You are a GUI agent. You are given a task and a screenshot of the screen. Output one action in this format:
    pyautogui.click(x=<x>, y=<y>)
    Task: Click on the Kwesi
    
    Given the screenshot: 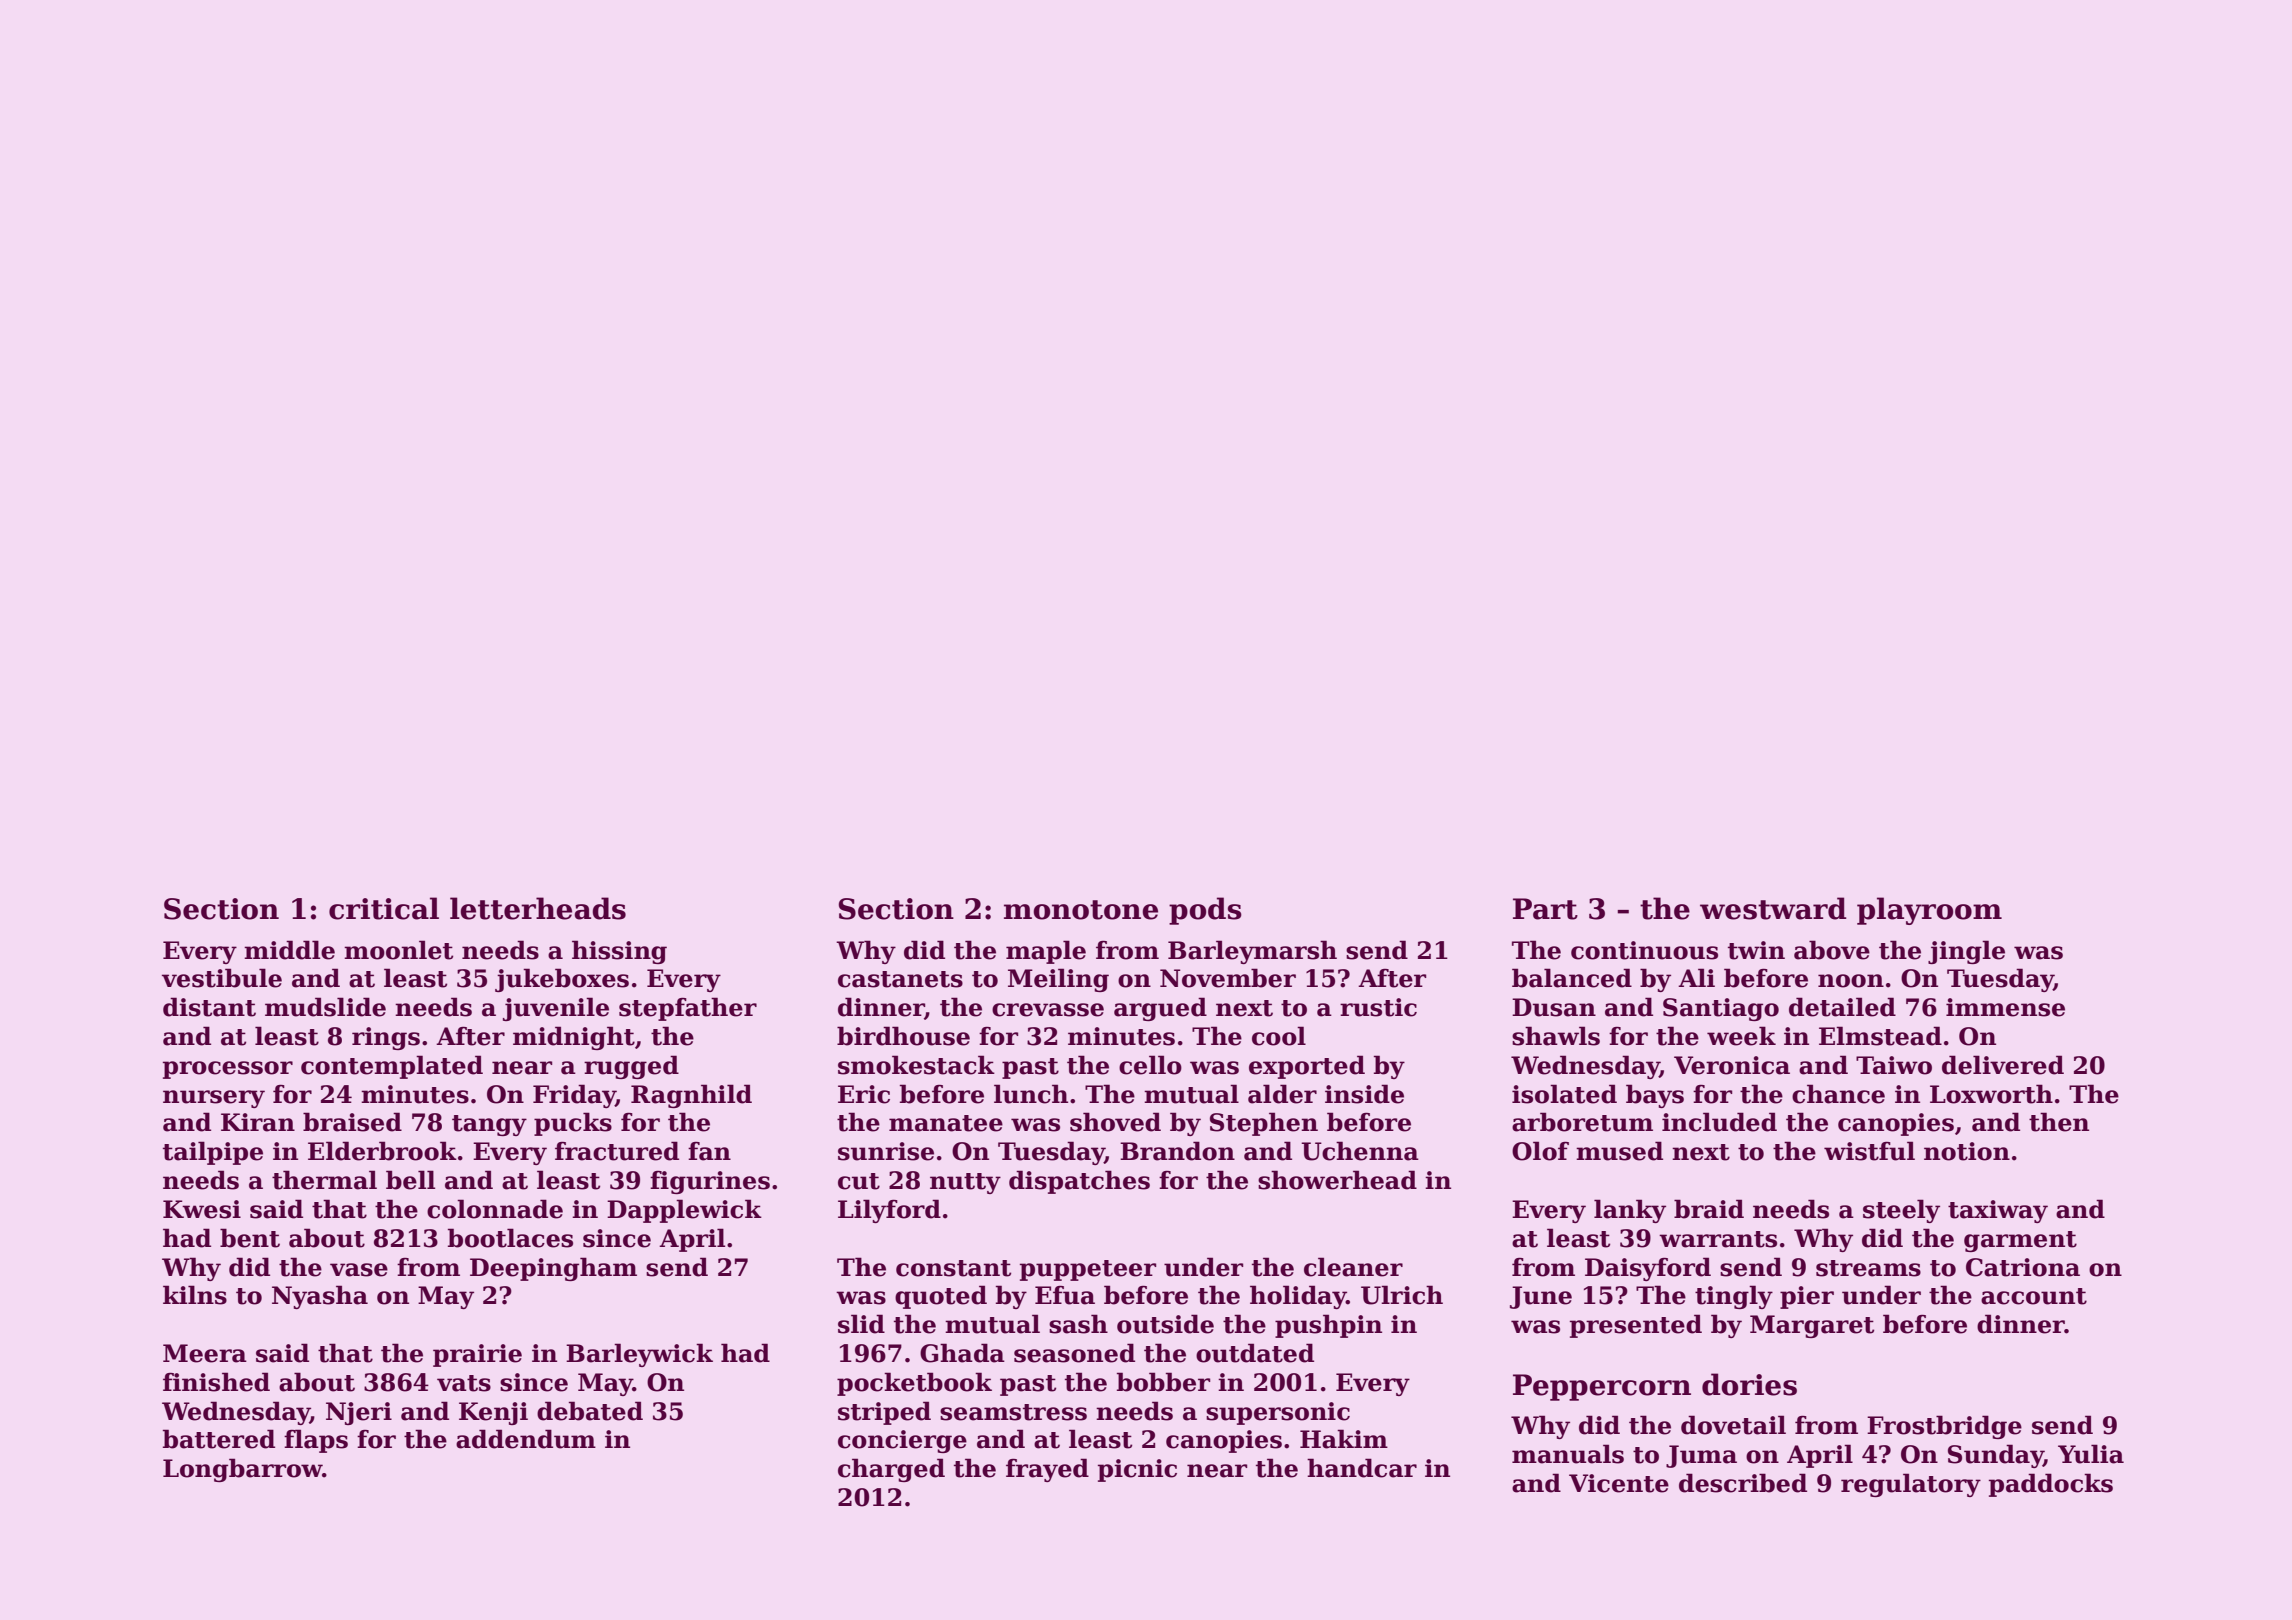 What is the action you would take?
    pyautogui.click(x=202, y=1209)
